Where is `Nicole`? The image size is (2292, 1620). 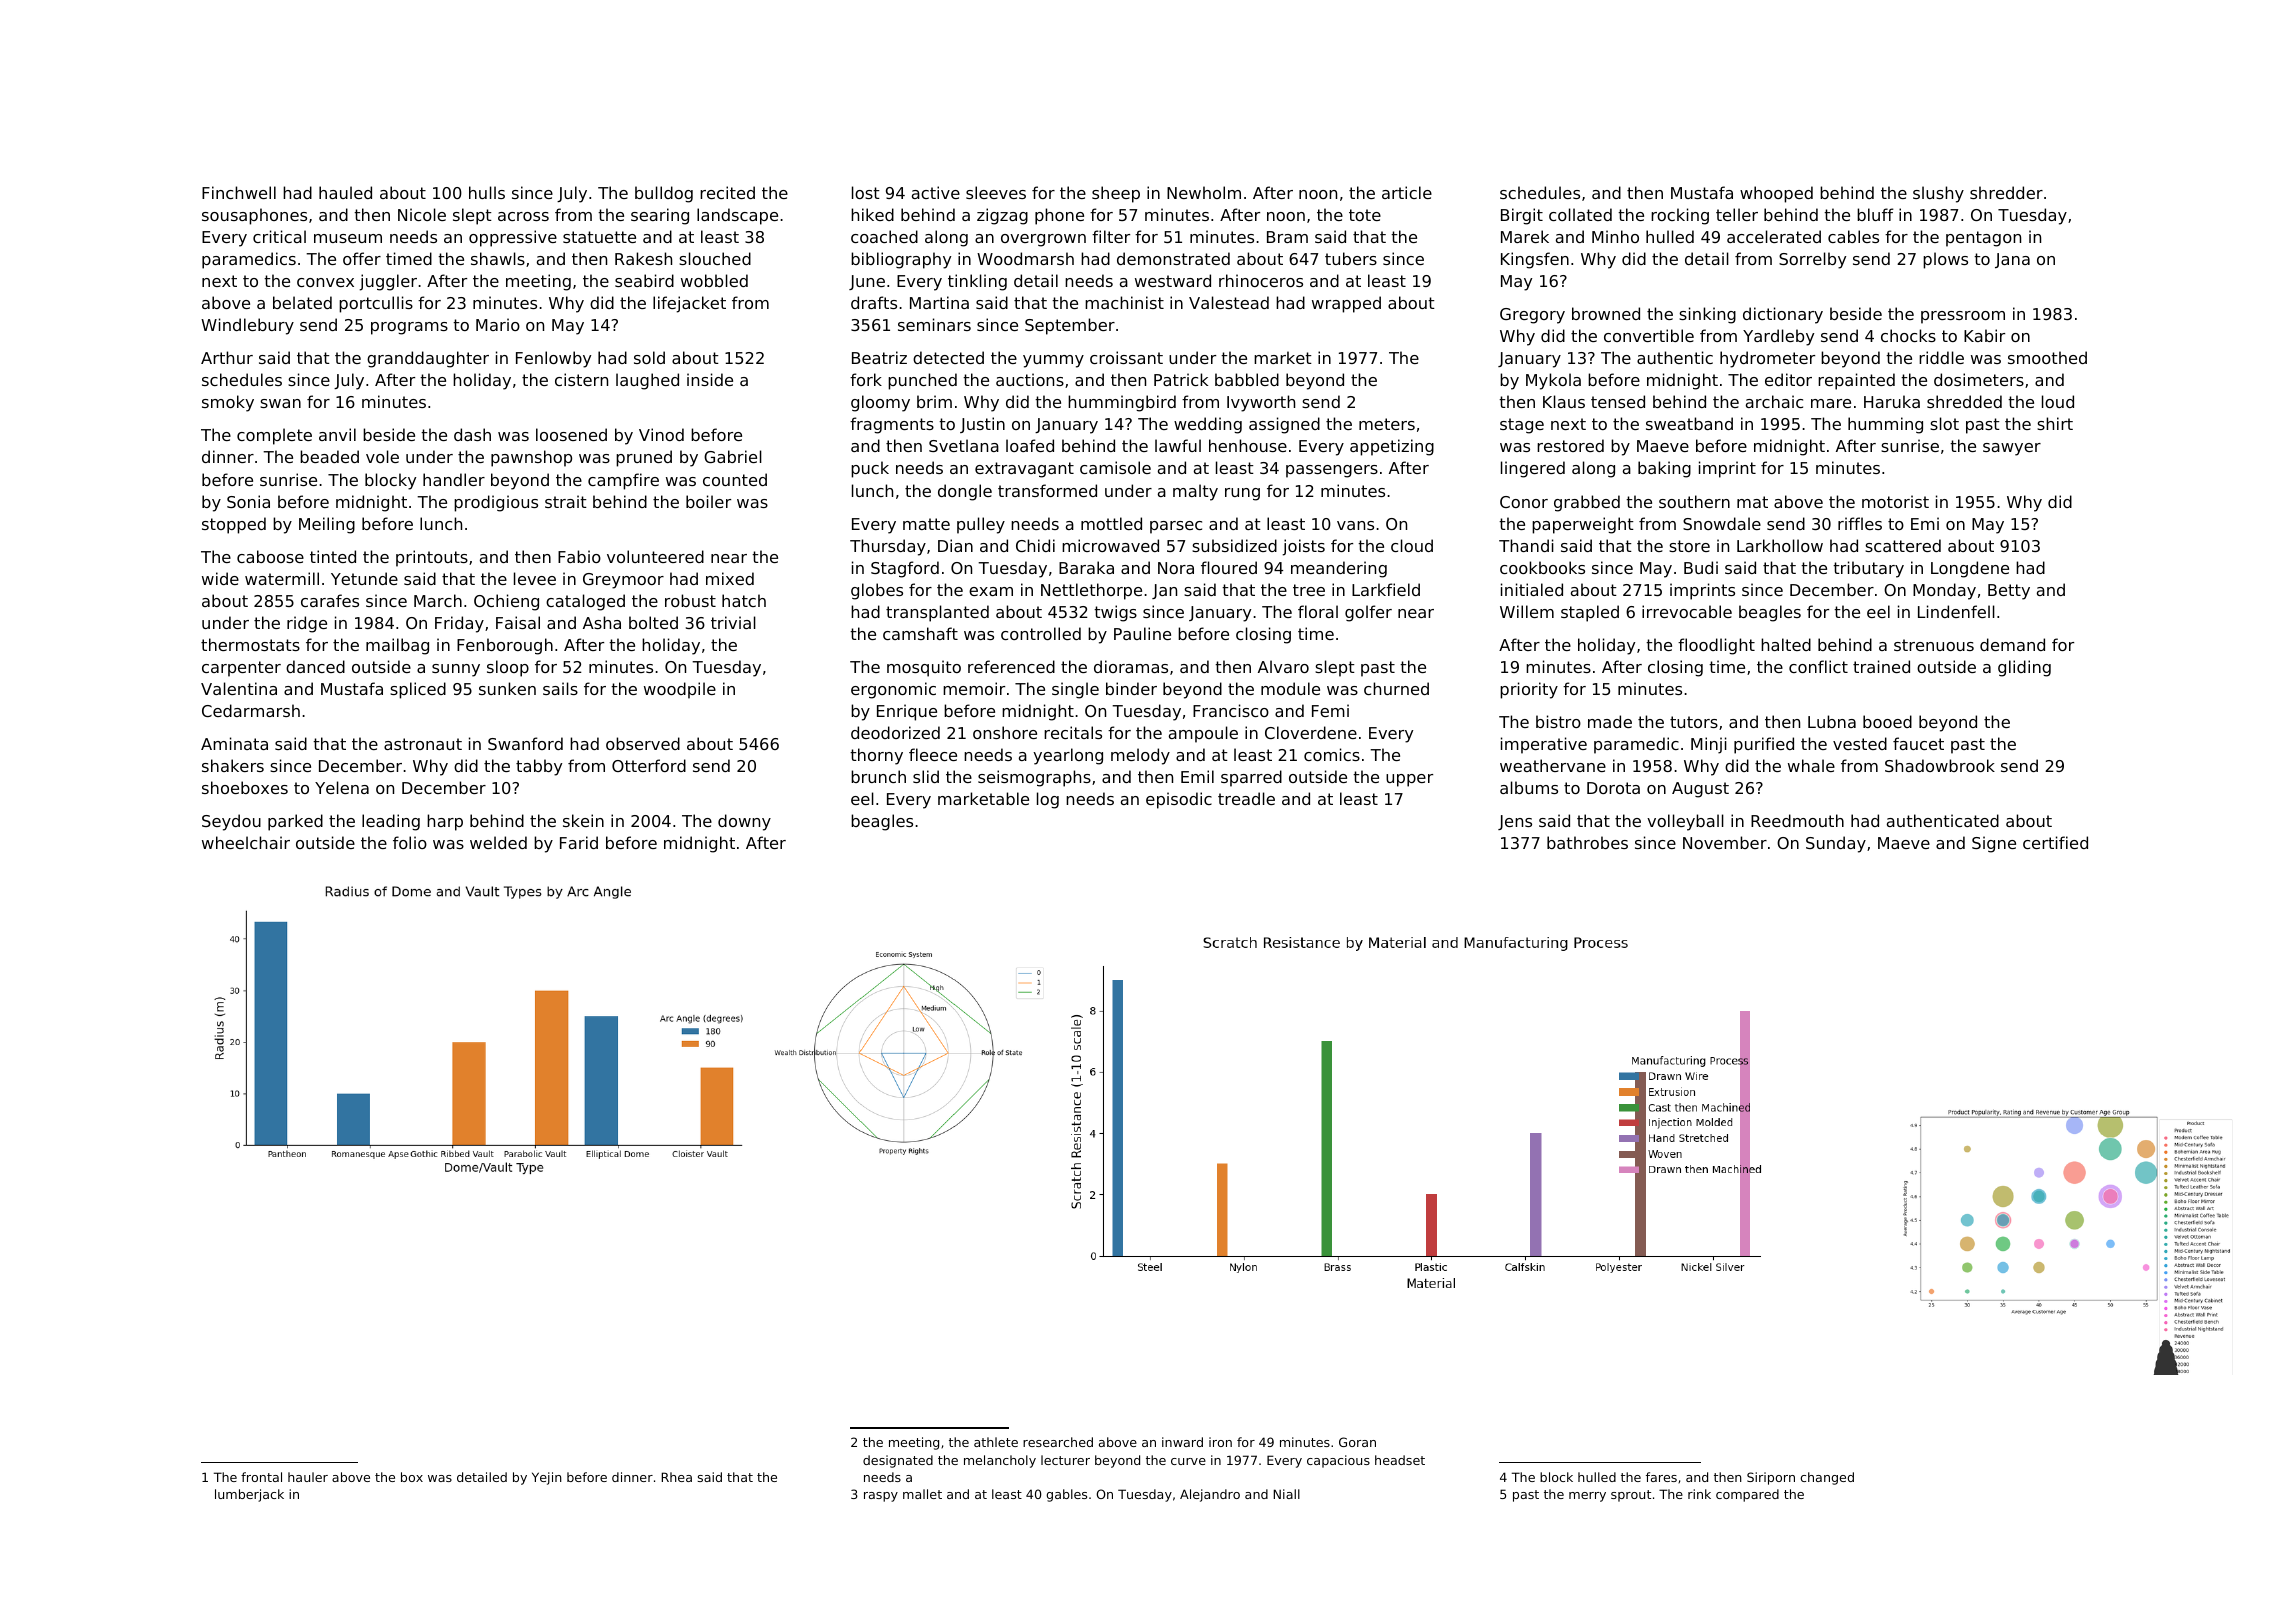
Nicole is located at coordinates (422, 214).
